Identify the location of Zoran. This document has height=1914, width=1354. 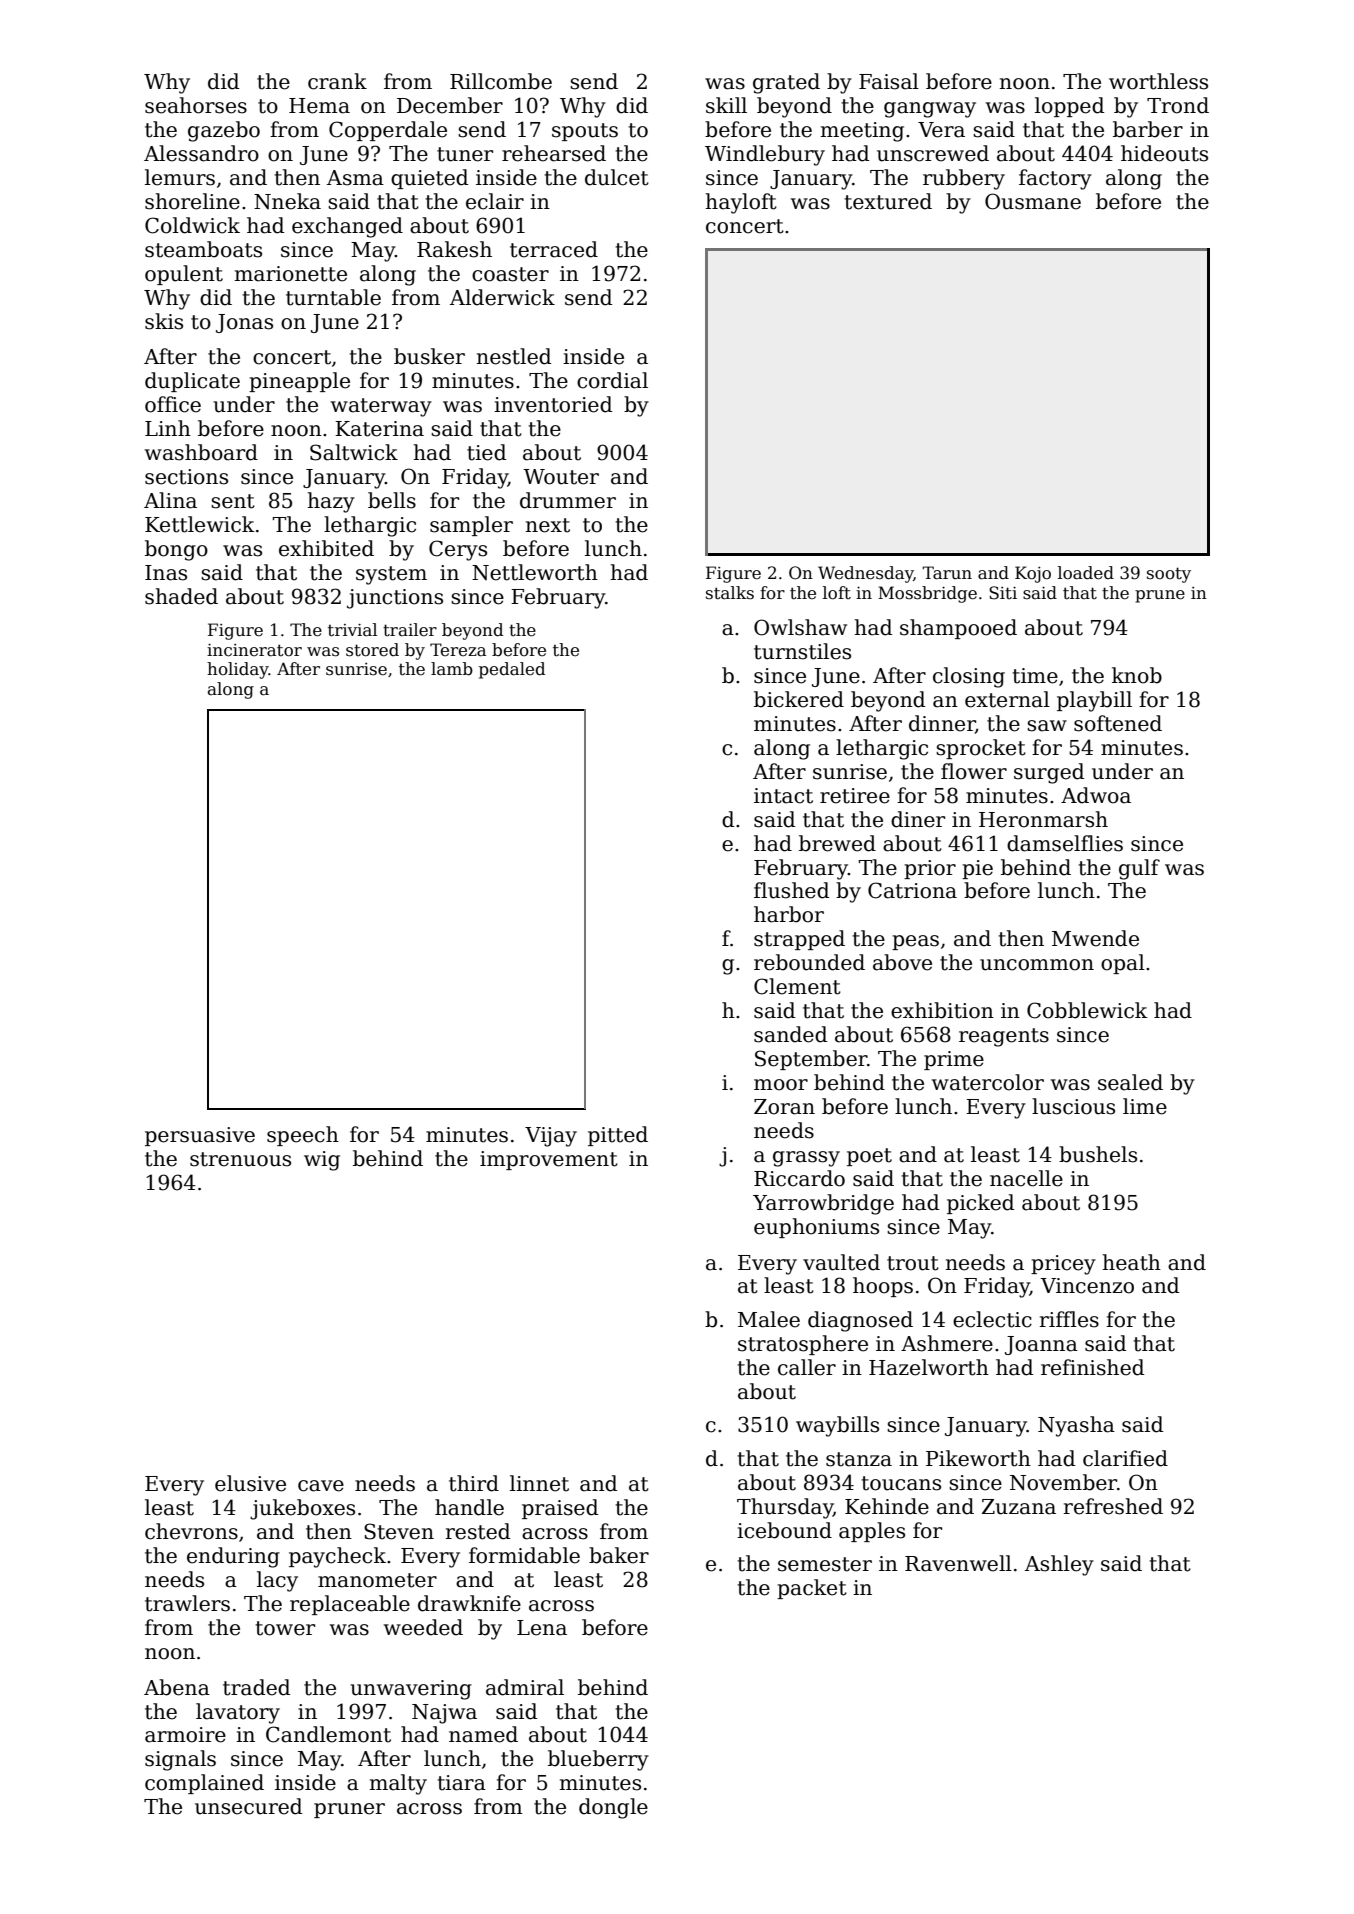
(784, 1107).
